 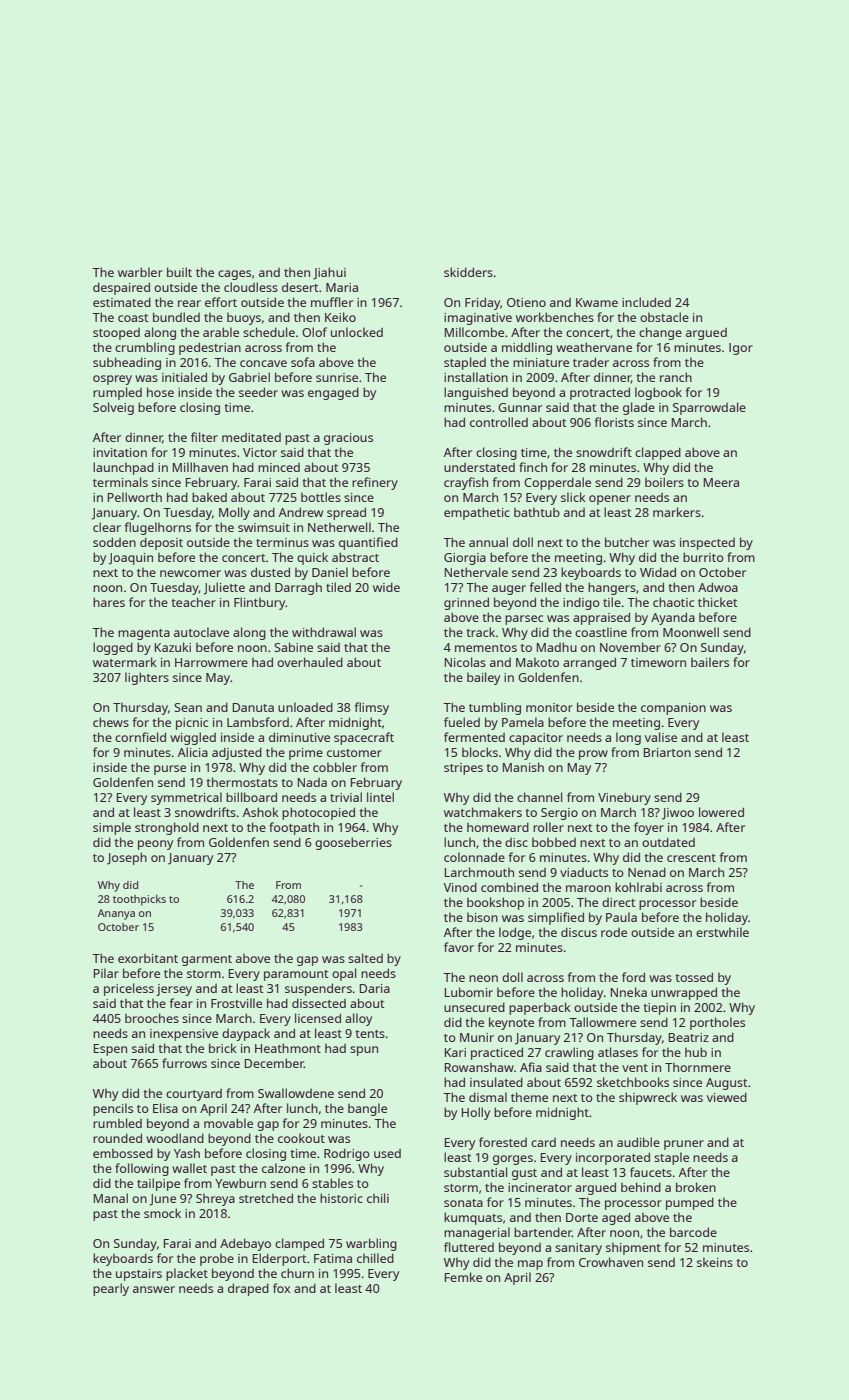 I want to click on Kari, so click(x=455, y=1052).
